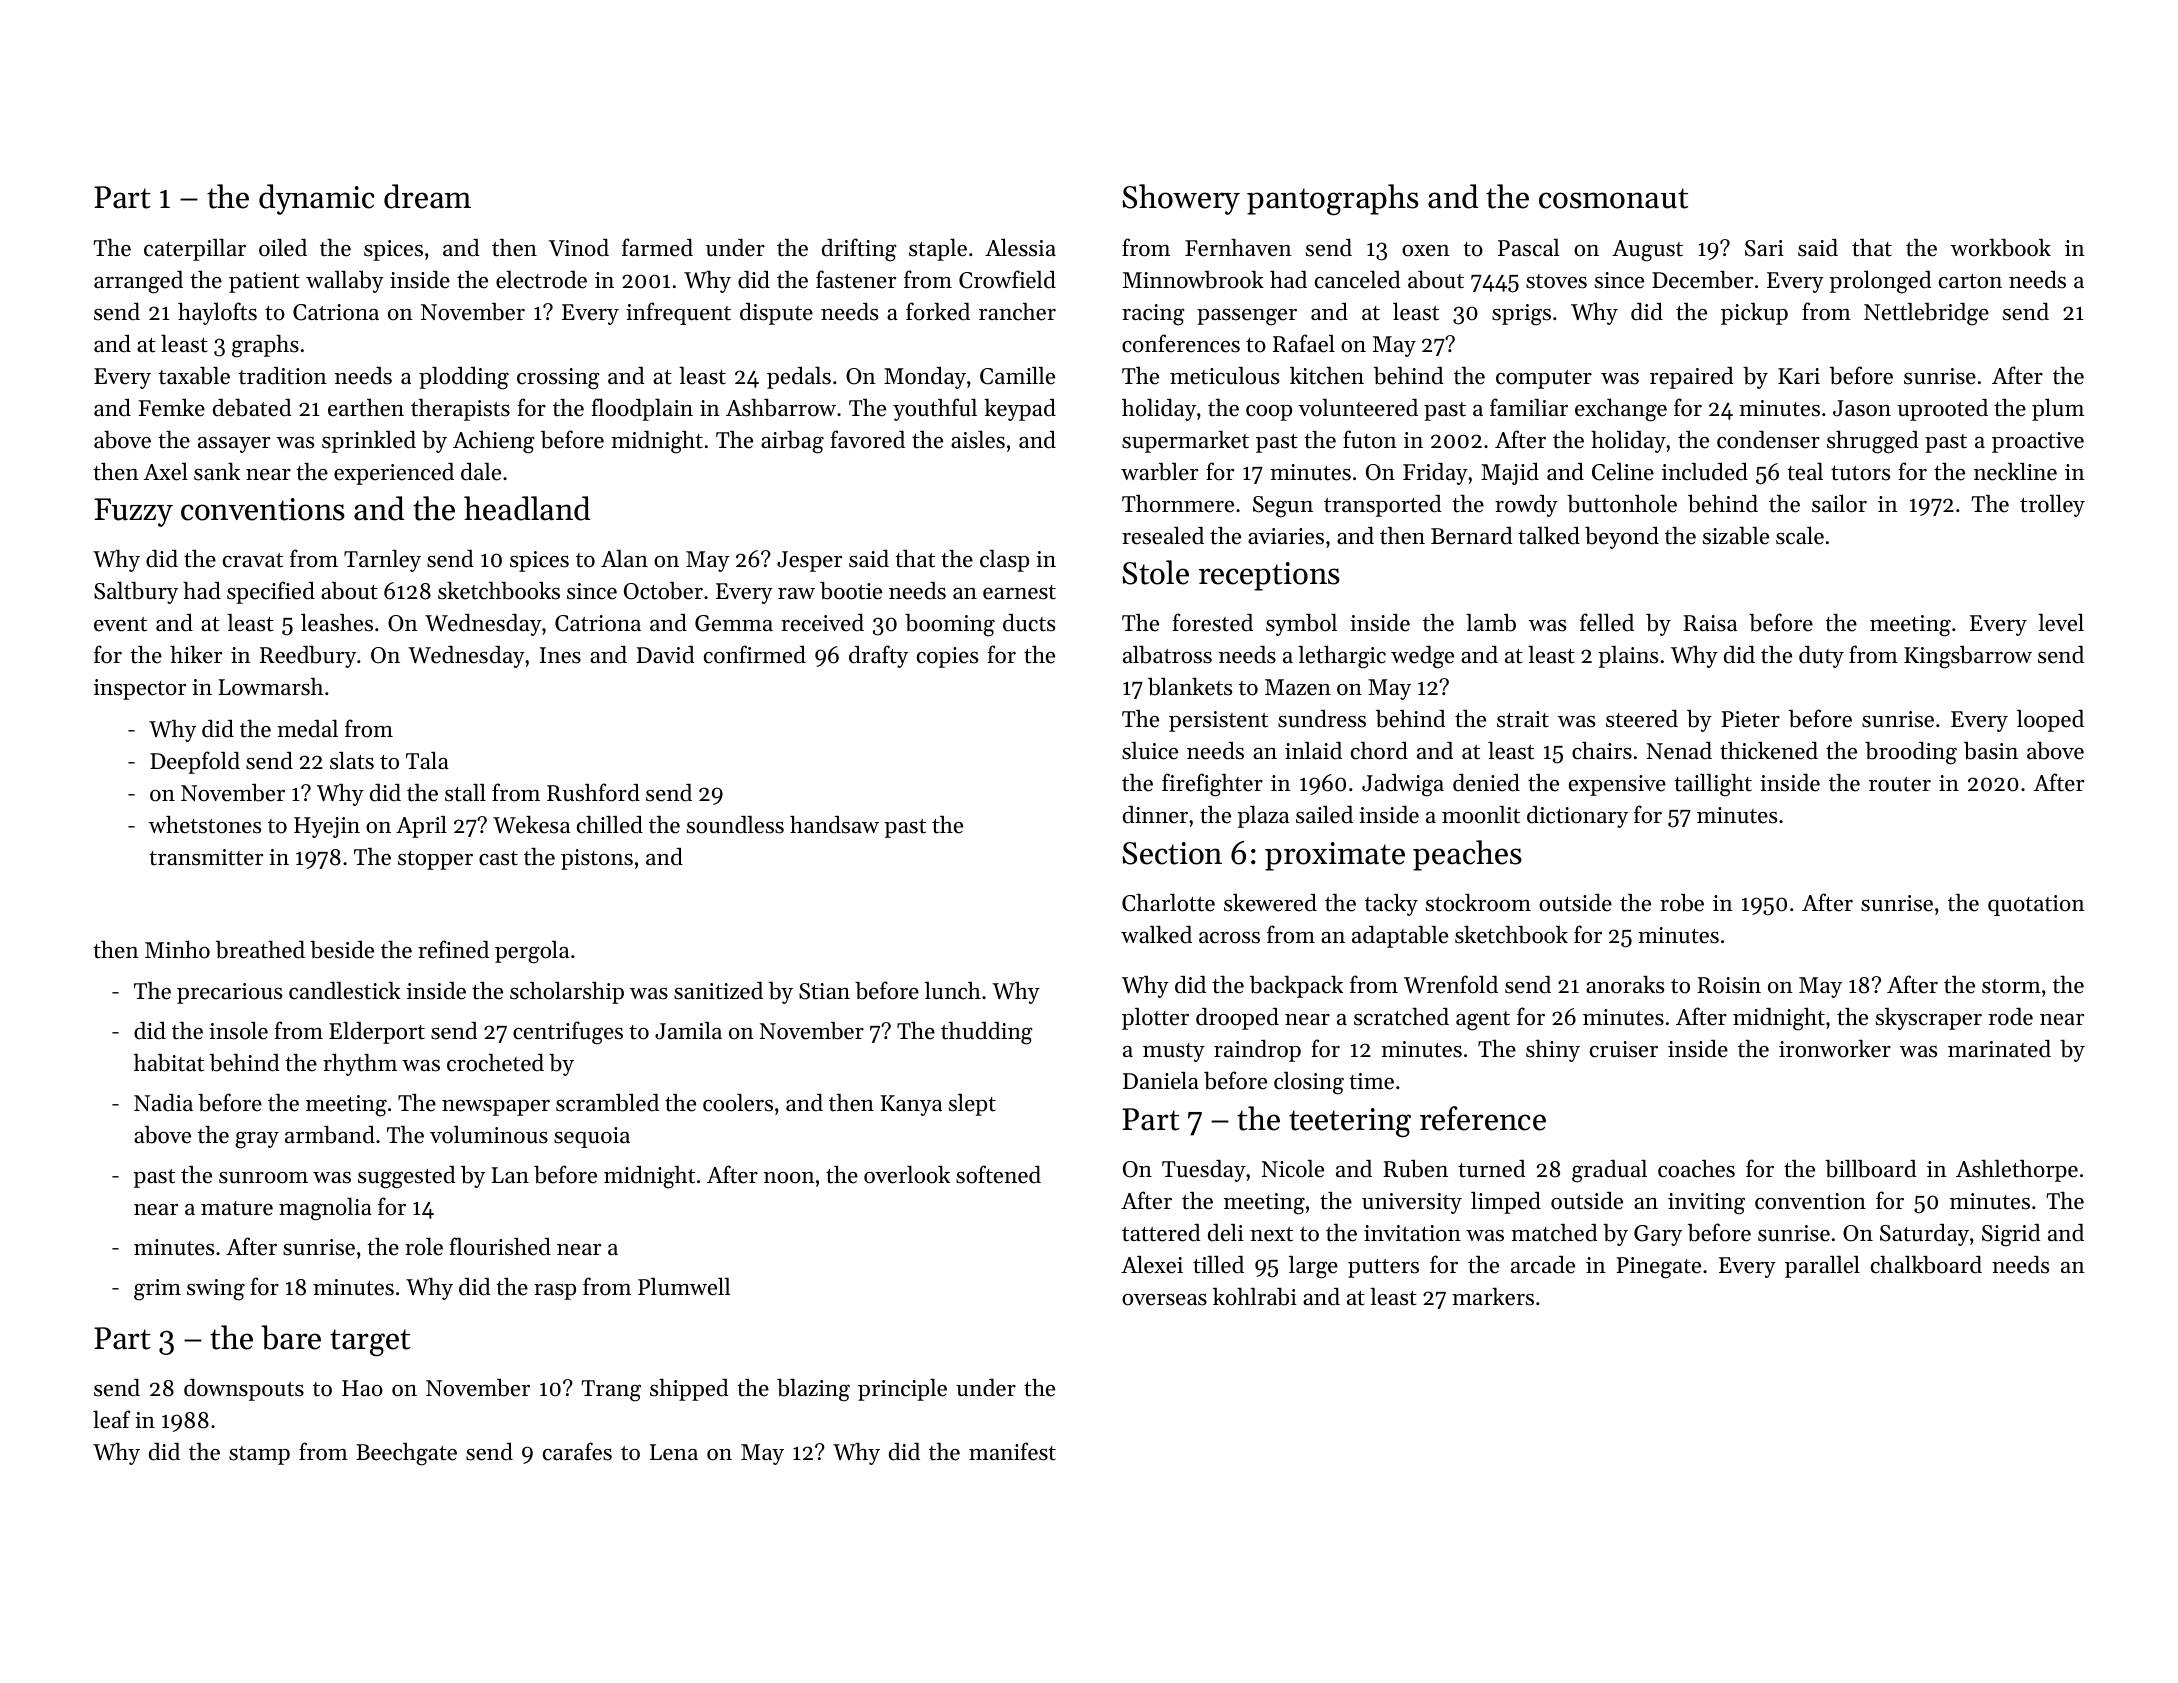  Describe the element at coordinates (1304, 343) in the screenshot. I see `Rafael` at that location.
